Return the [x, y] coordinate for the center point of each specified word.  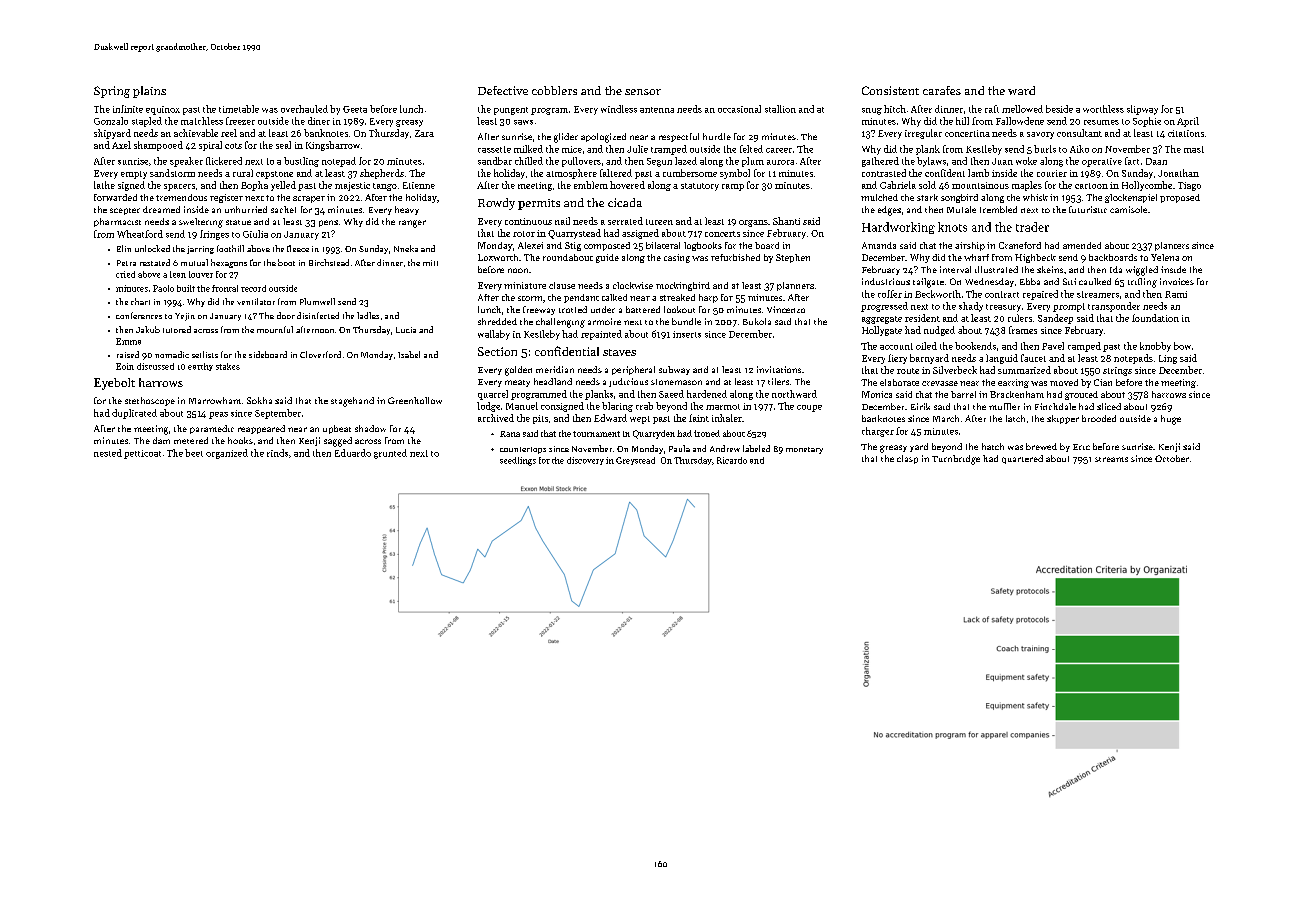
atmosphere [571, 174]
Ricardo [732, 460]
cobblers [554, 90]
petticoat [142, 454]
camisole [1128, 209]
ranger [412, 224]
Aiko [1079, 149]
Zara [424, 133]
